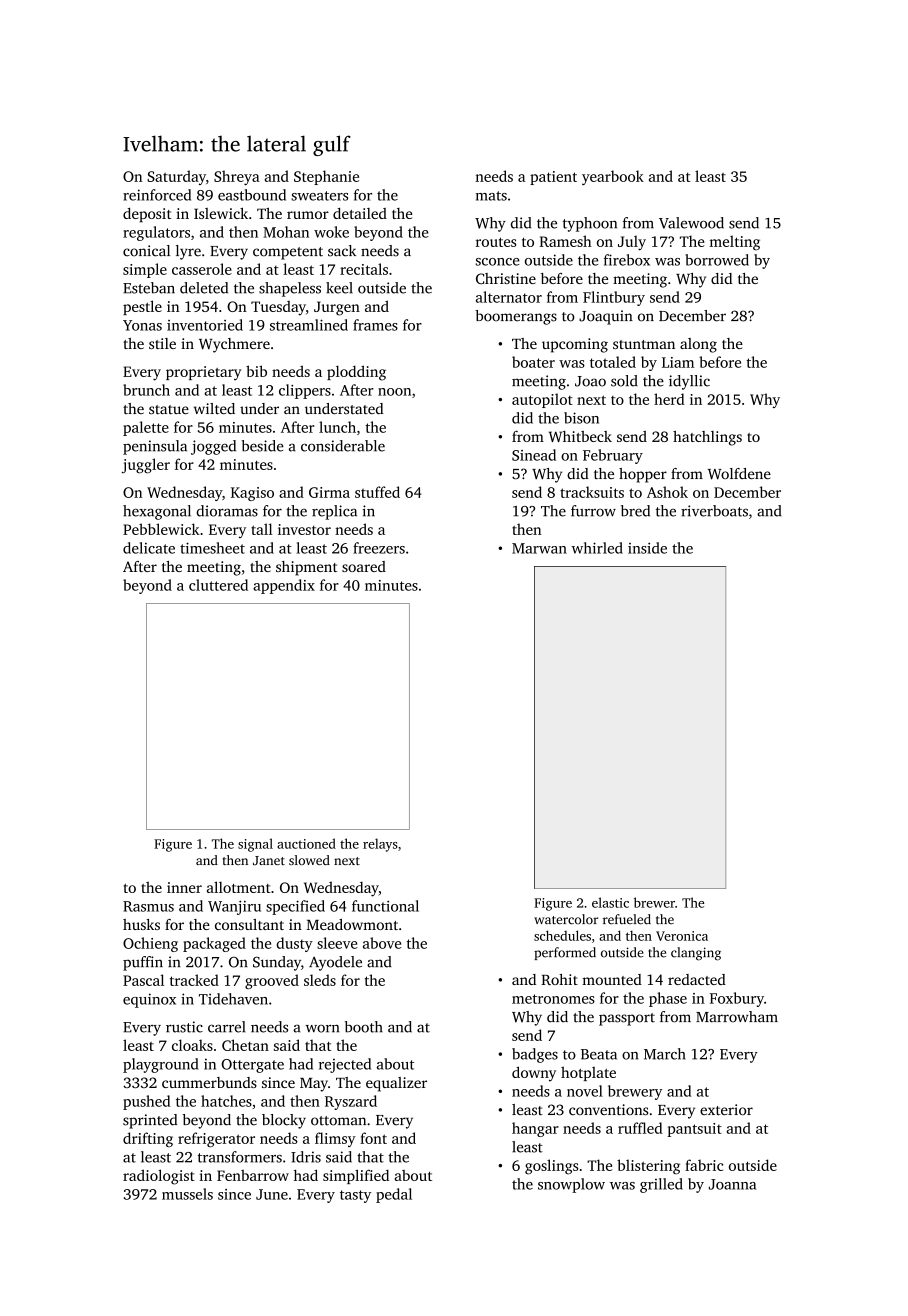 The image size is (908, 1316). Describe the element at coordinates (491, 196) in the screenshot. I see `mats` at that location.
